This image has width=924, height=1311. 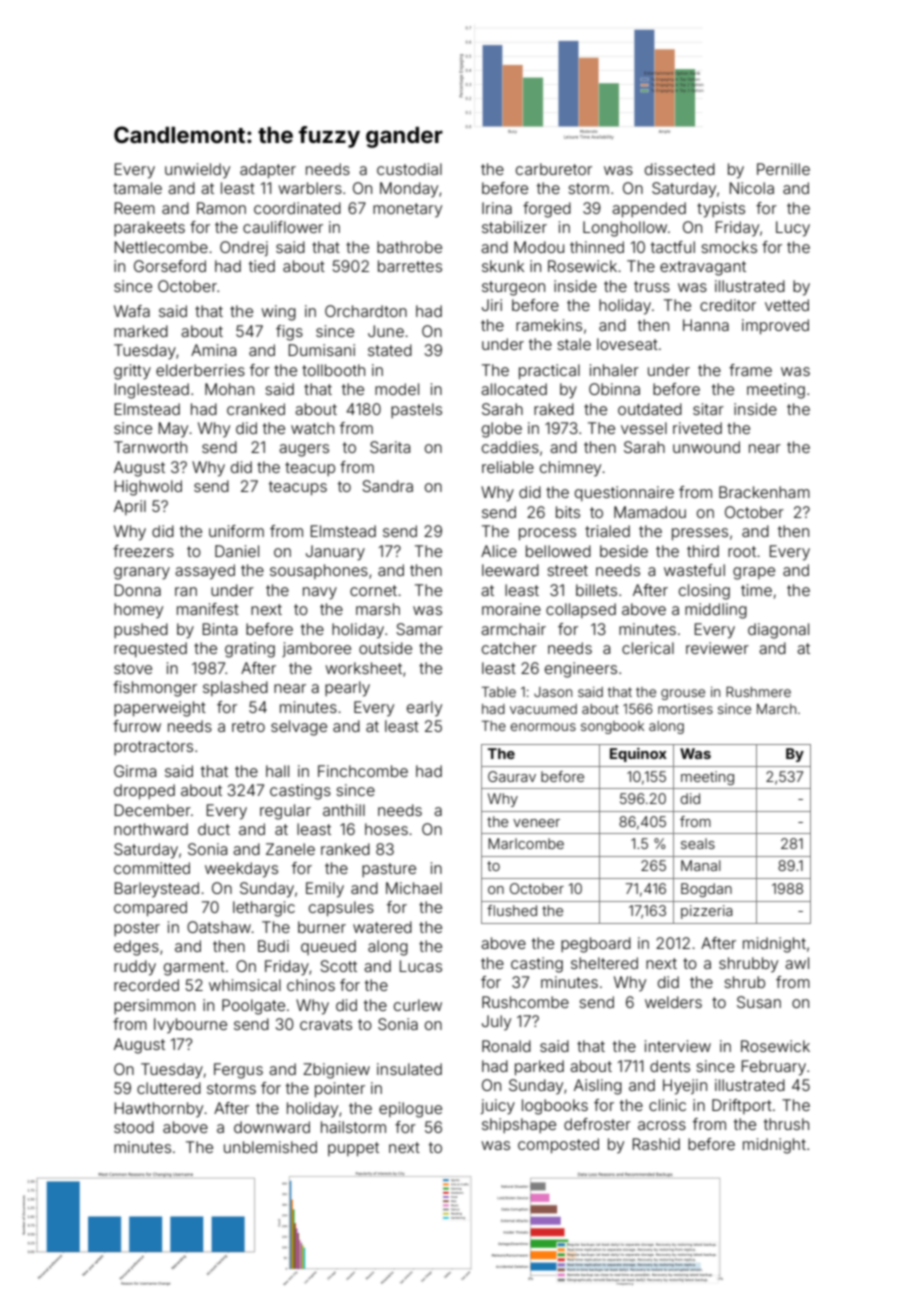 What do you see at coordinates (161, 247) in the image?
I see `Nettlecombe` at bounding box center [161, 247].
